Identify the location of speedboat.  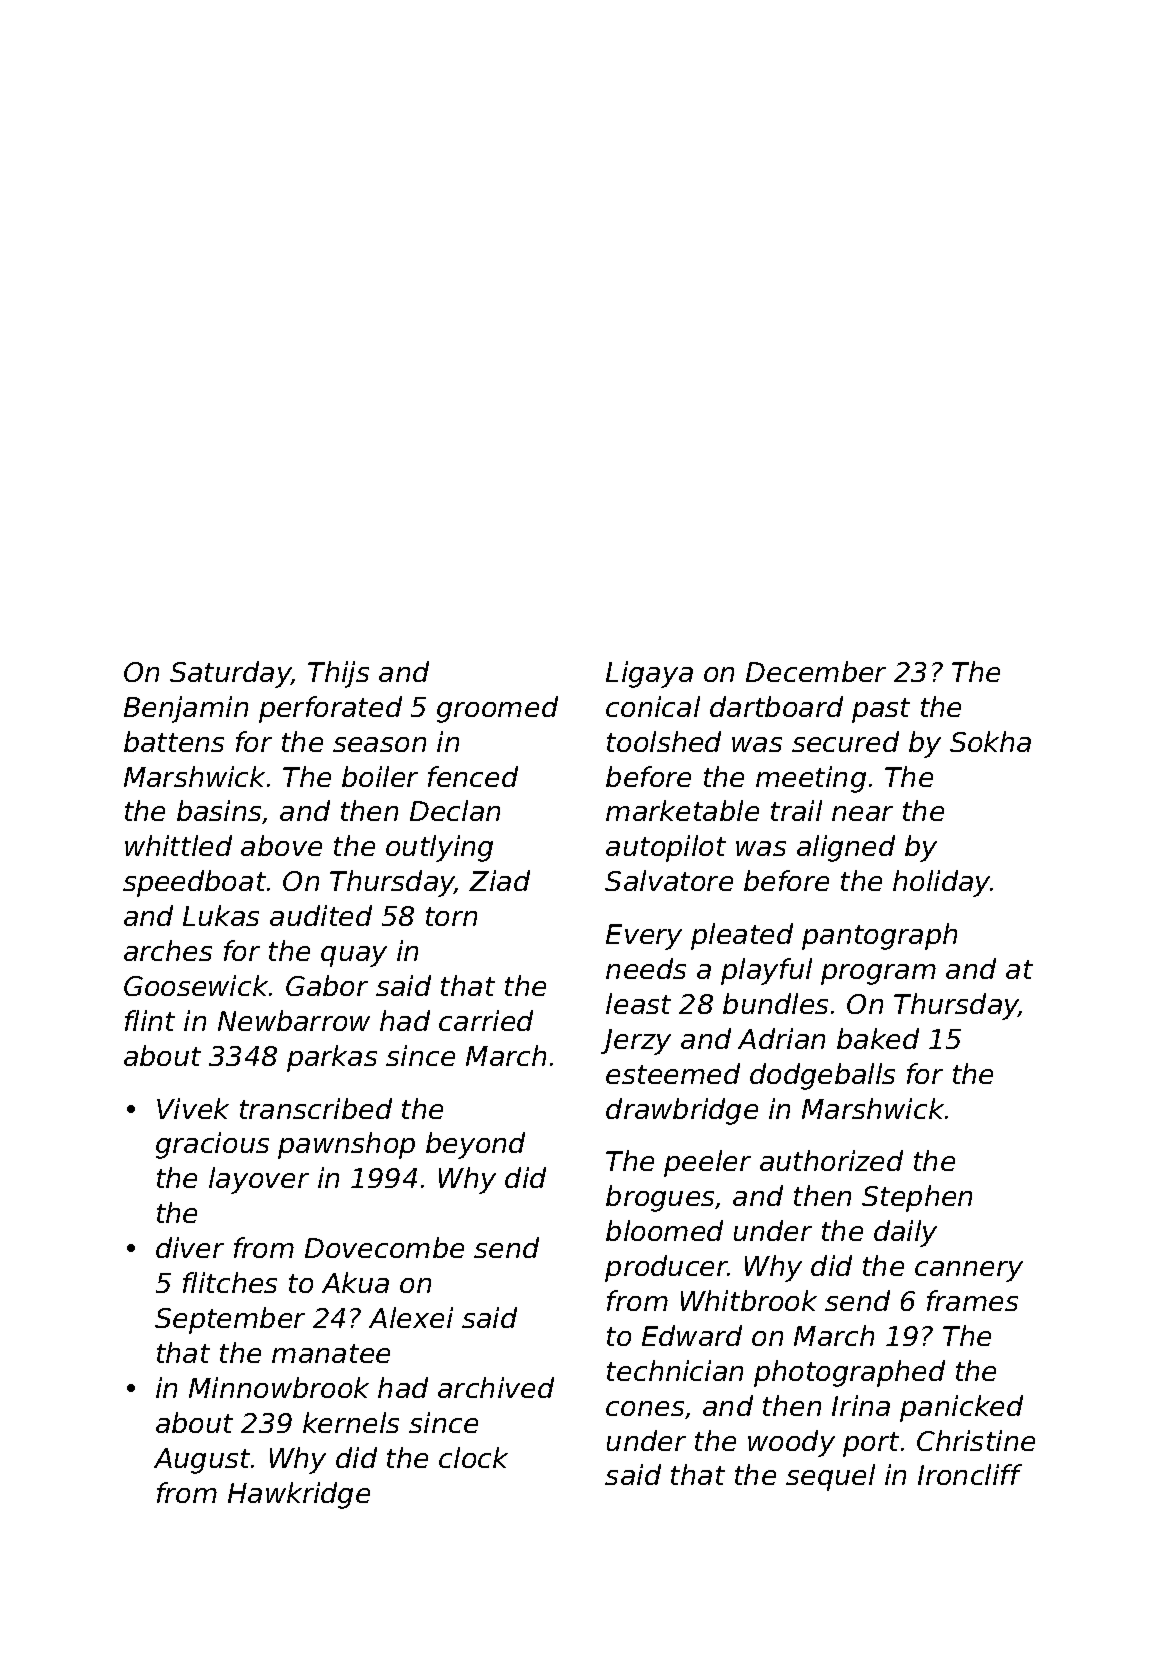
(194, 883).
